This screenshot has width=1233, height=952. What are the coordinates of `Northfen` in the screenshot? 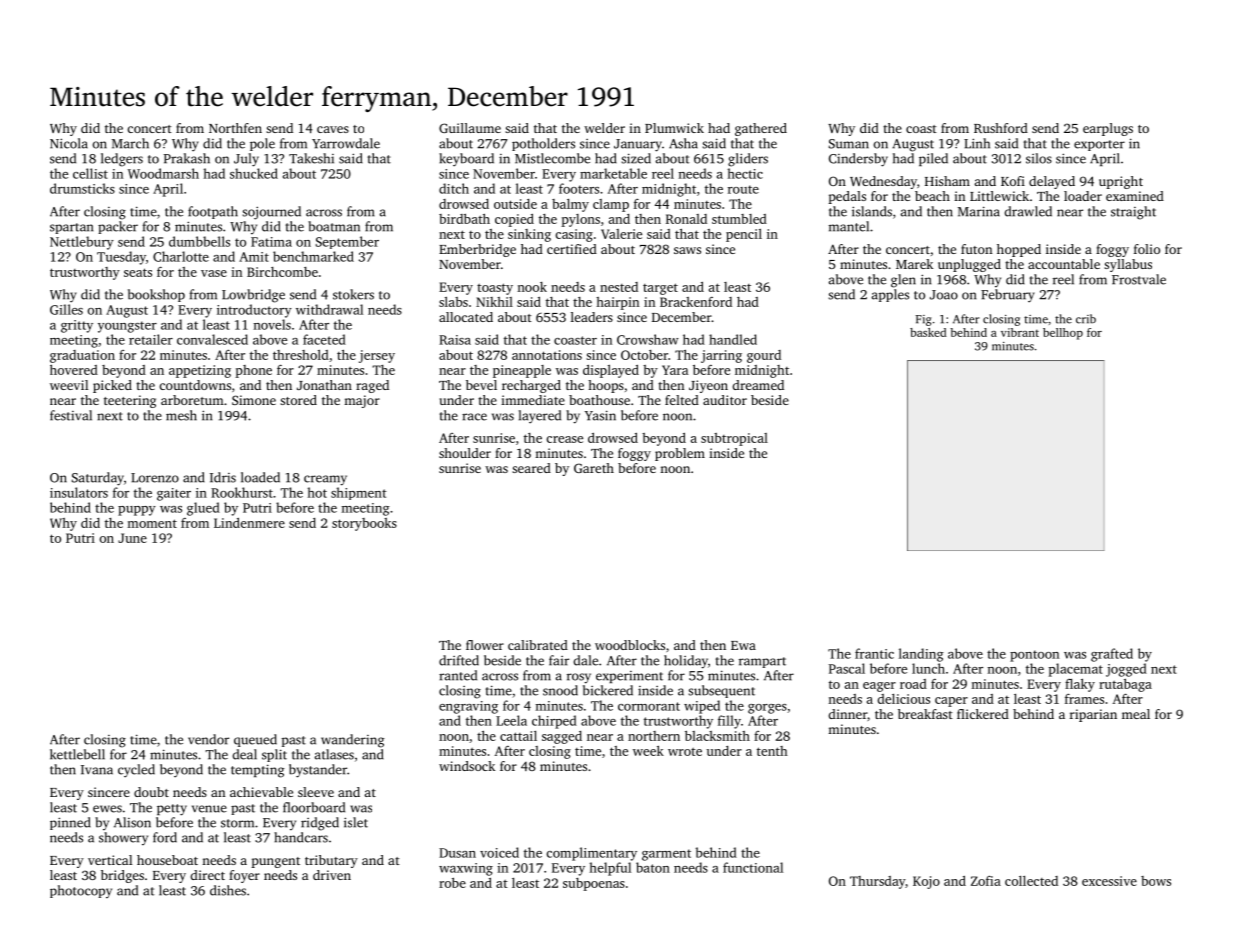 It's located at (235, 128).
